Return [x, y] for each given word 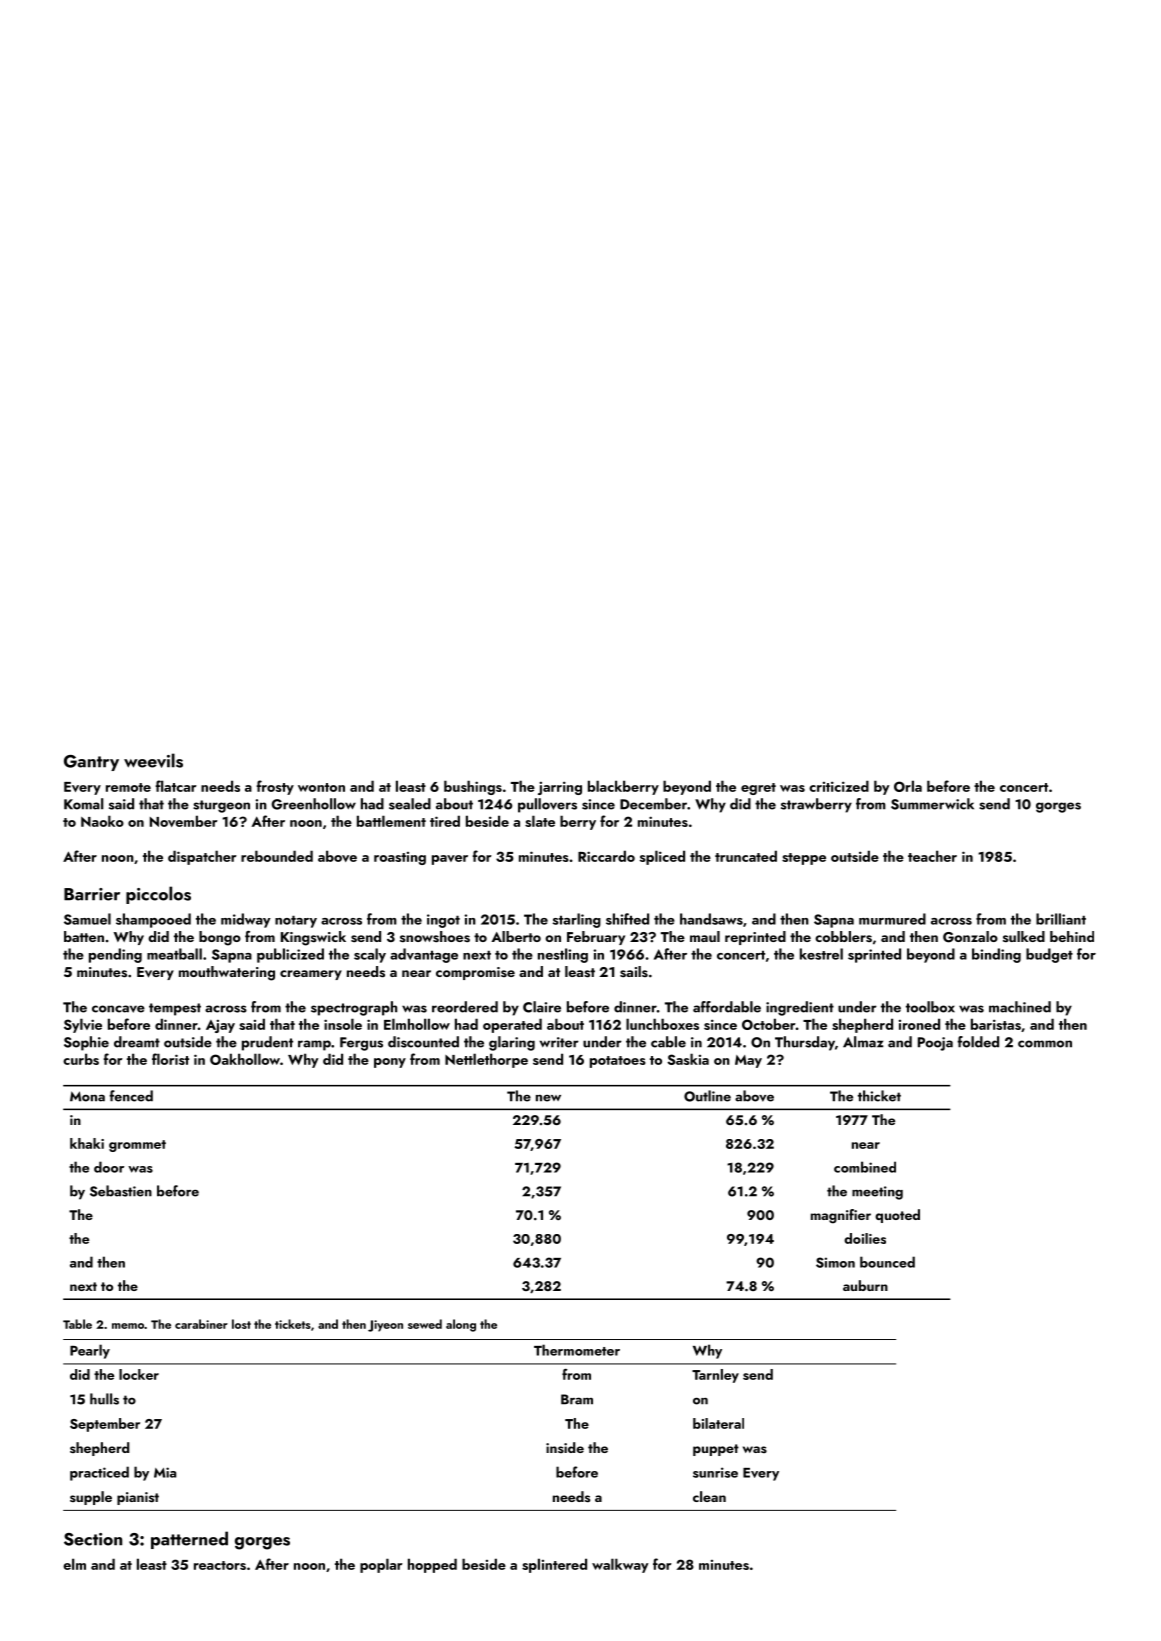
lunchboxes [662, 1024]
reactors [220, 1565]
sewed [425, 1324]
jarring [560, 788]
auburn [865, 1285]
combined [865, 1167]
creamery [311, 975]
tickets [293, 1324]
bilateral [718, 1423]
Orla [908, 786]
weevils [153, 760]
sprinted [874, 955]
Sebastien [121, 1191]
